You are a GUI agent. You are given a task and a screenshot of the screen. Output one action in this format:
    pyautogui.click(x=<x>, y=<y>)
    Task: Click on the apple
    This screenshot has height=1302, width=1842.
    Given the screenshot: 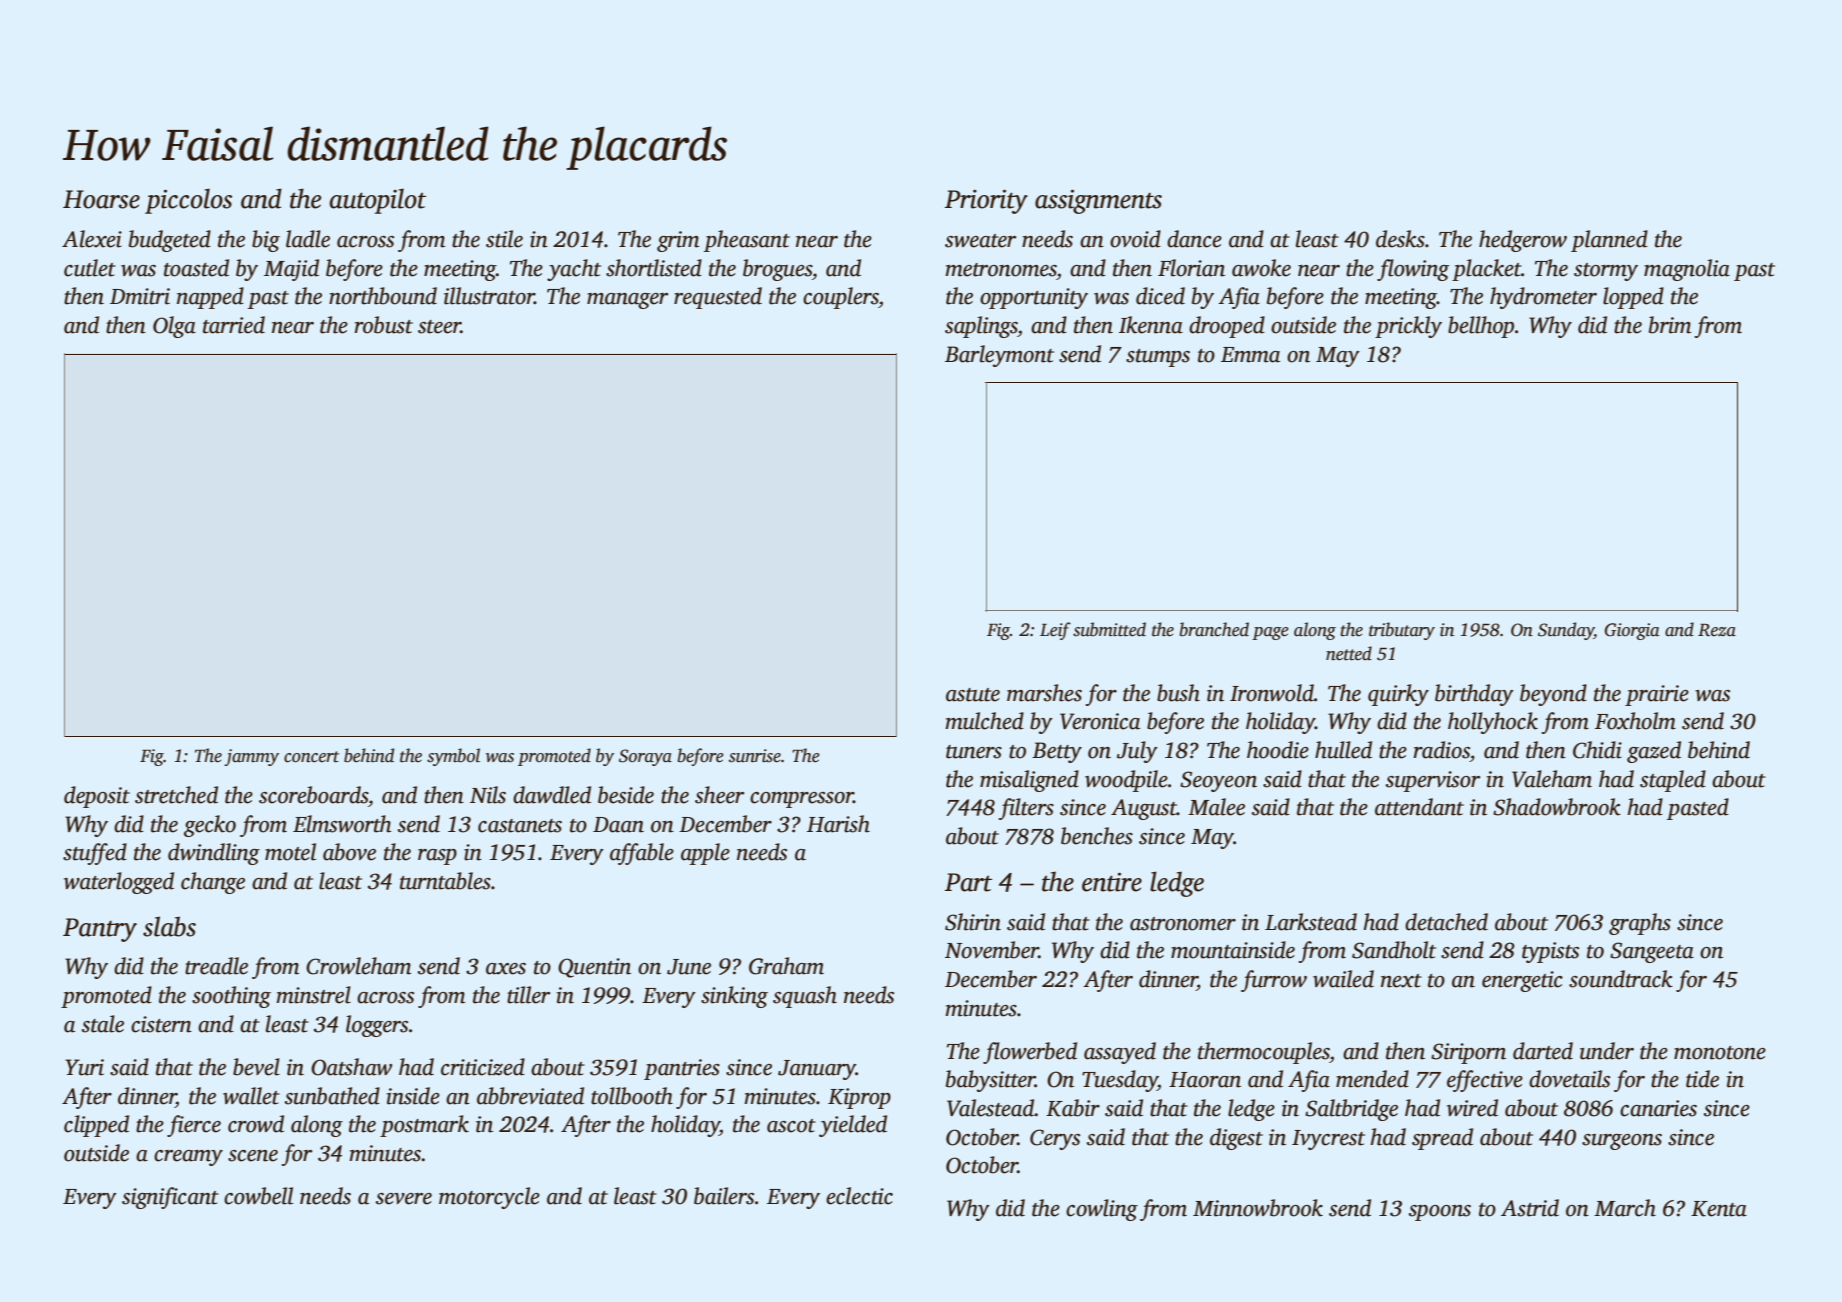 What is the action you would take?
    pyautogui.click(x=705, y=854)
